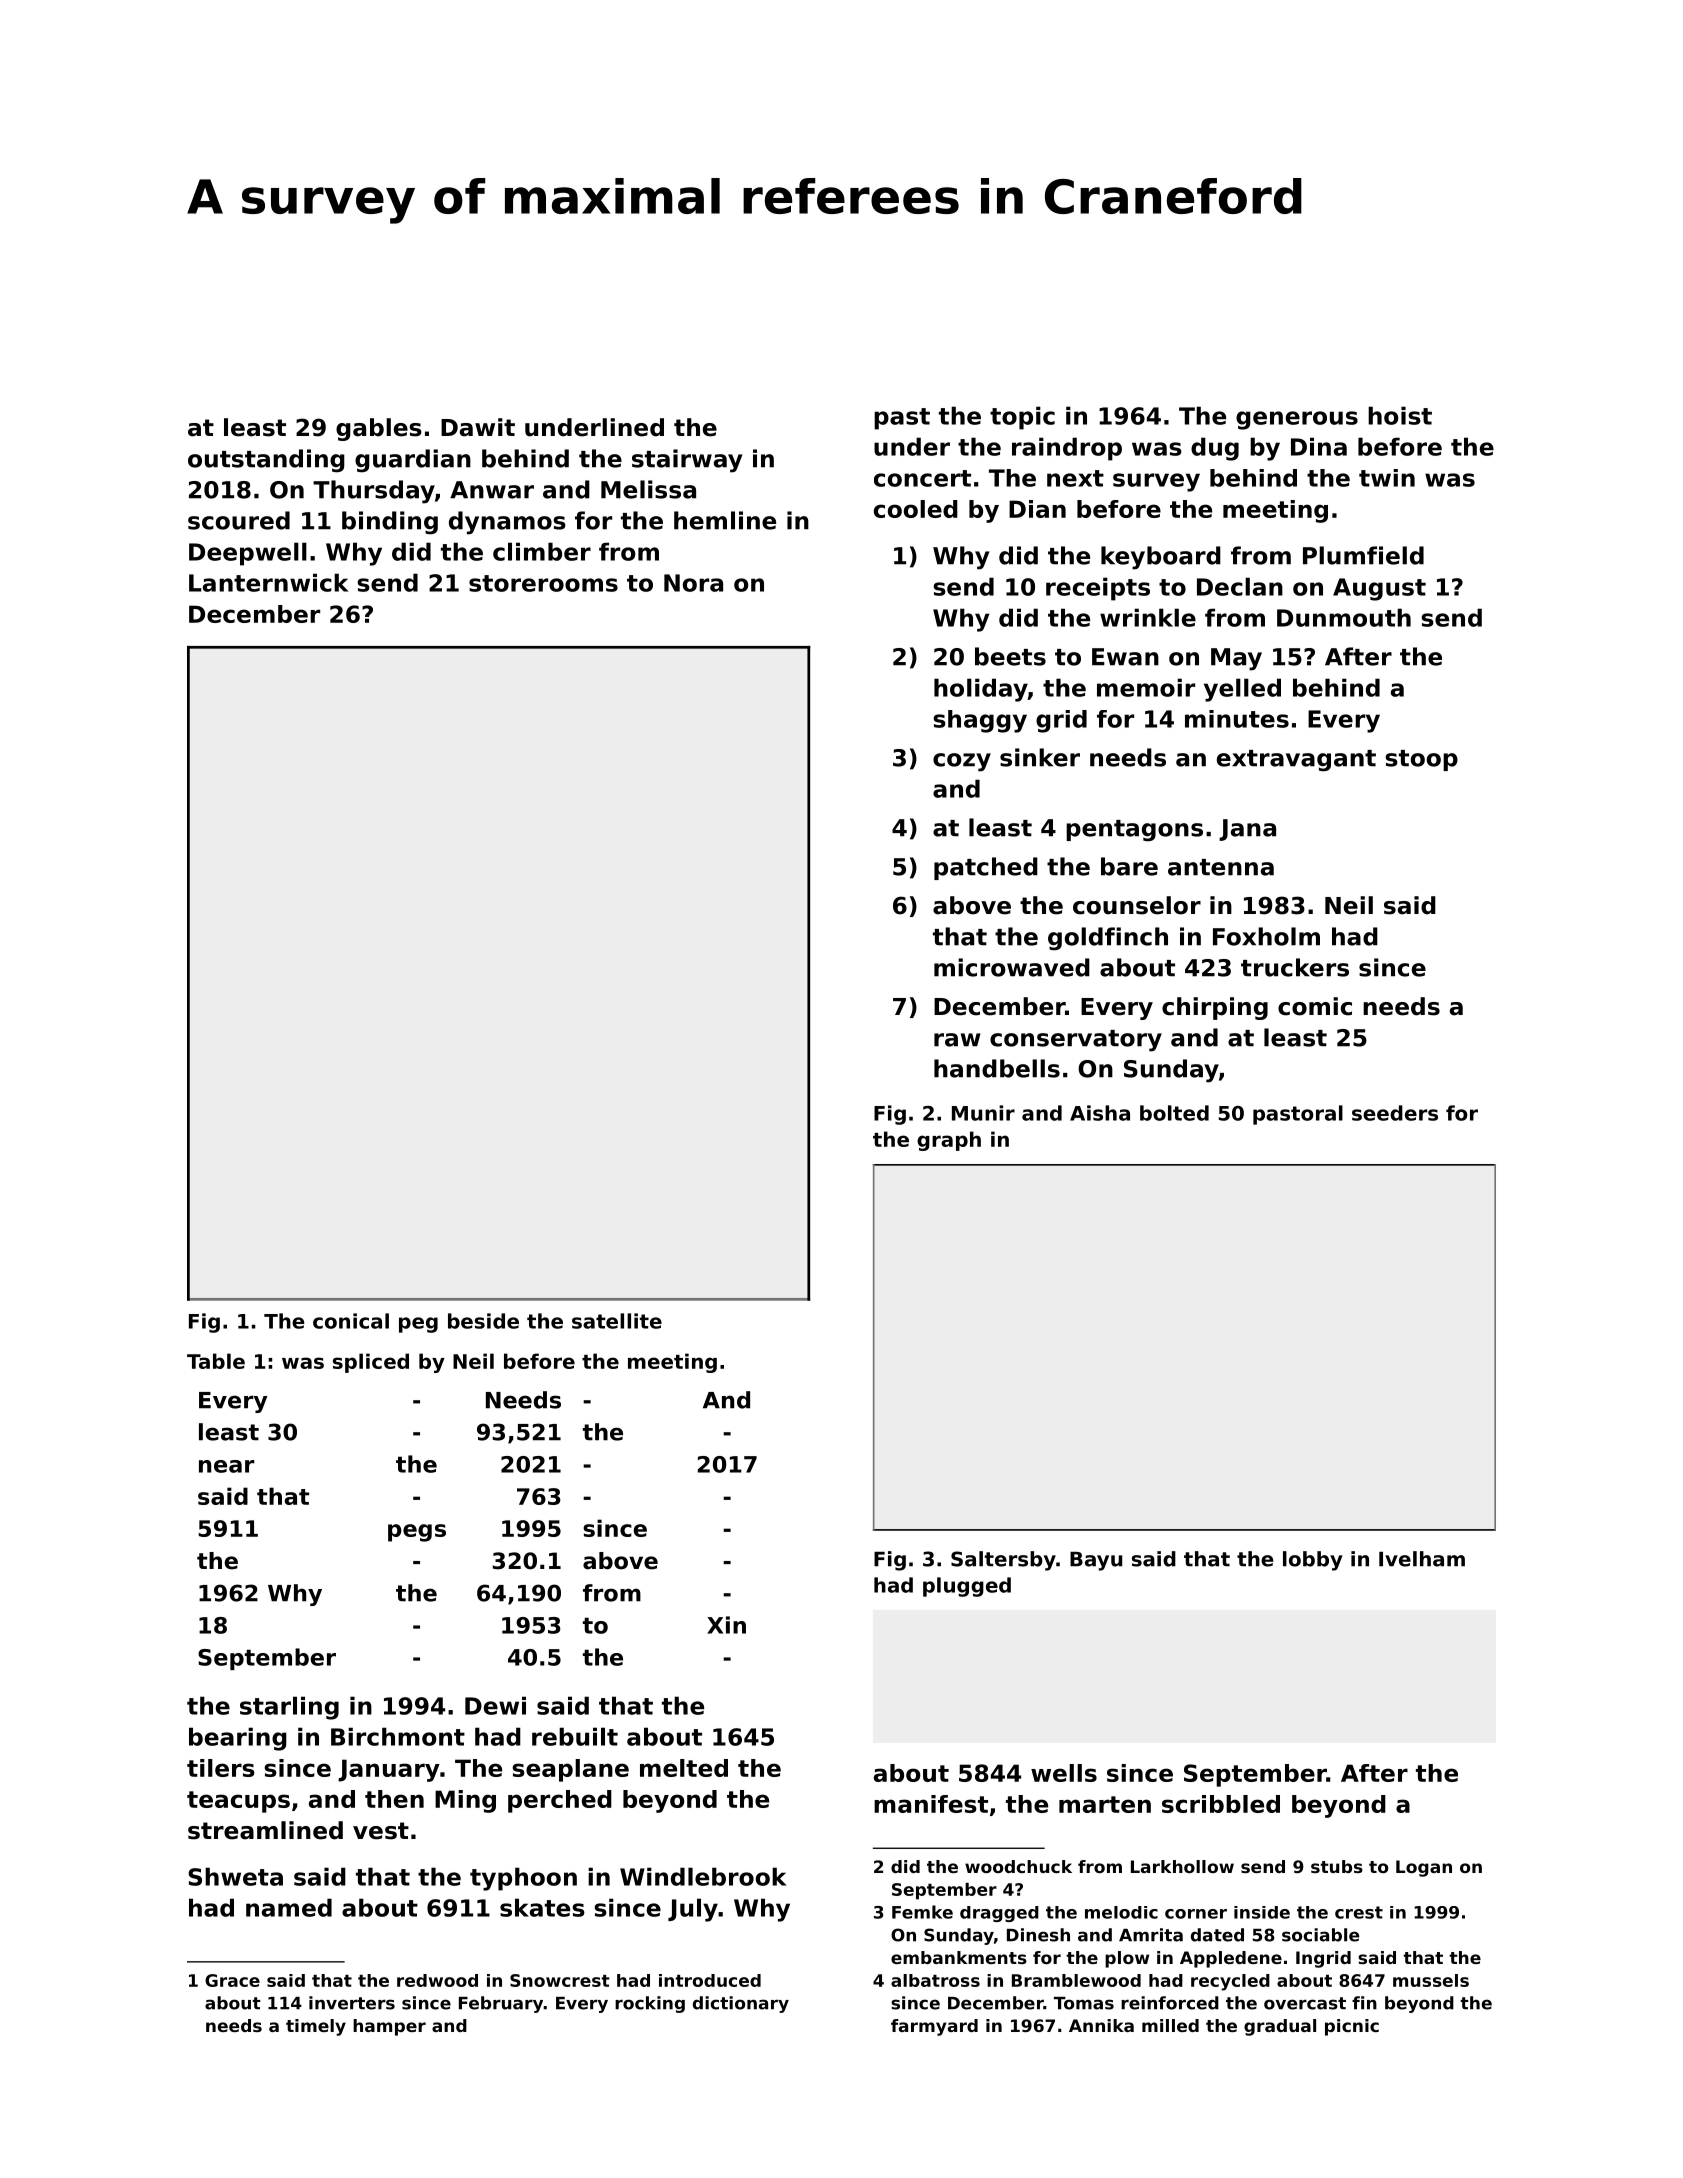 This screenshot has width=1683, height=2178. What do you see at coordinates (232, 1980) in the screenshot?
I see `Grace` at bounding box center [232, 1980].
